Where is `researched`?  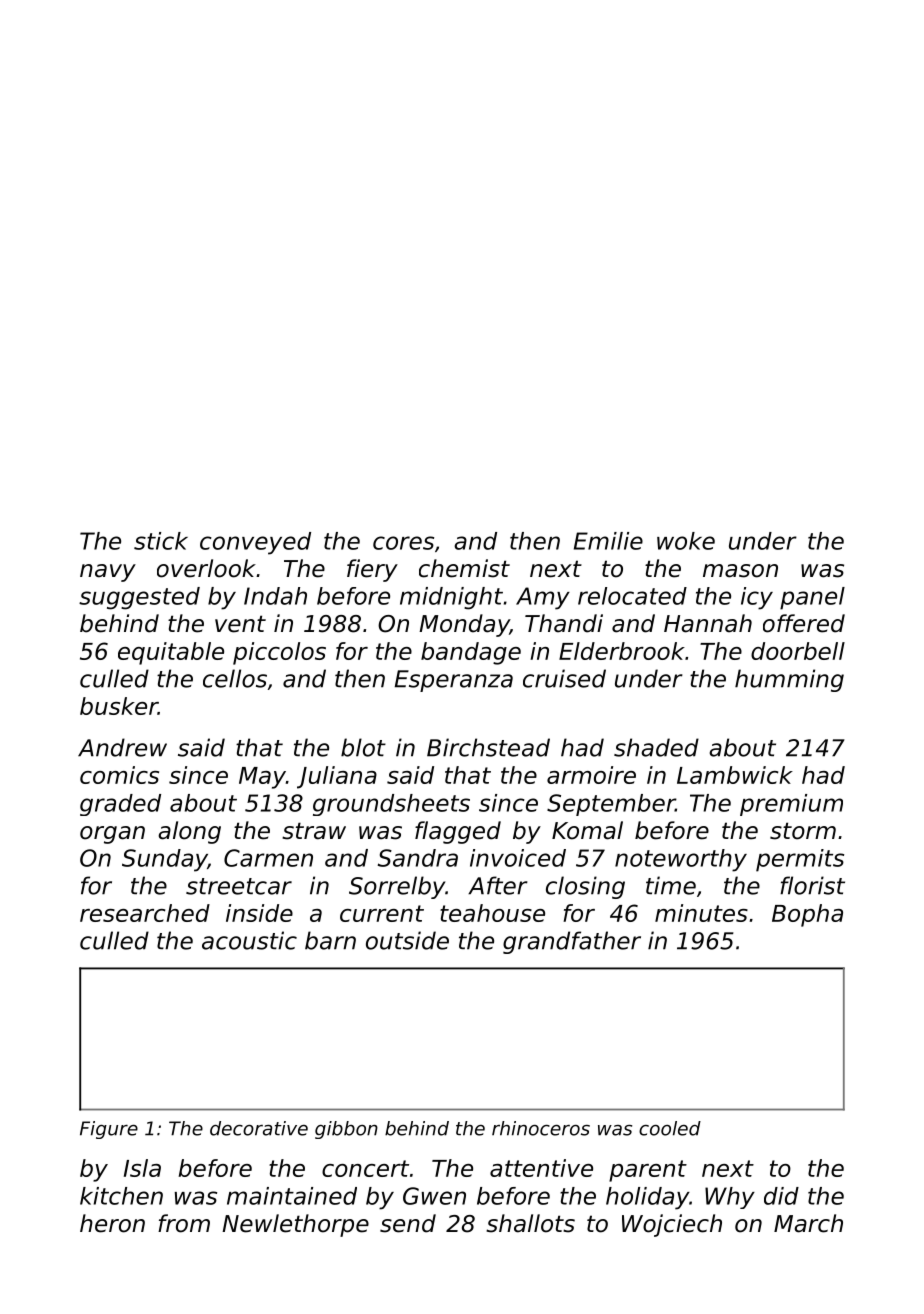
researched is located at coordinates (145, 913).
